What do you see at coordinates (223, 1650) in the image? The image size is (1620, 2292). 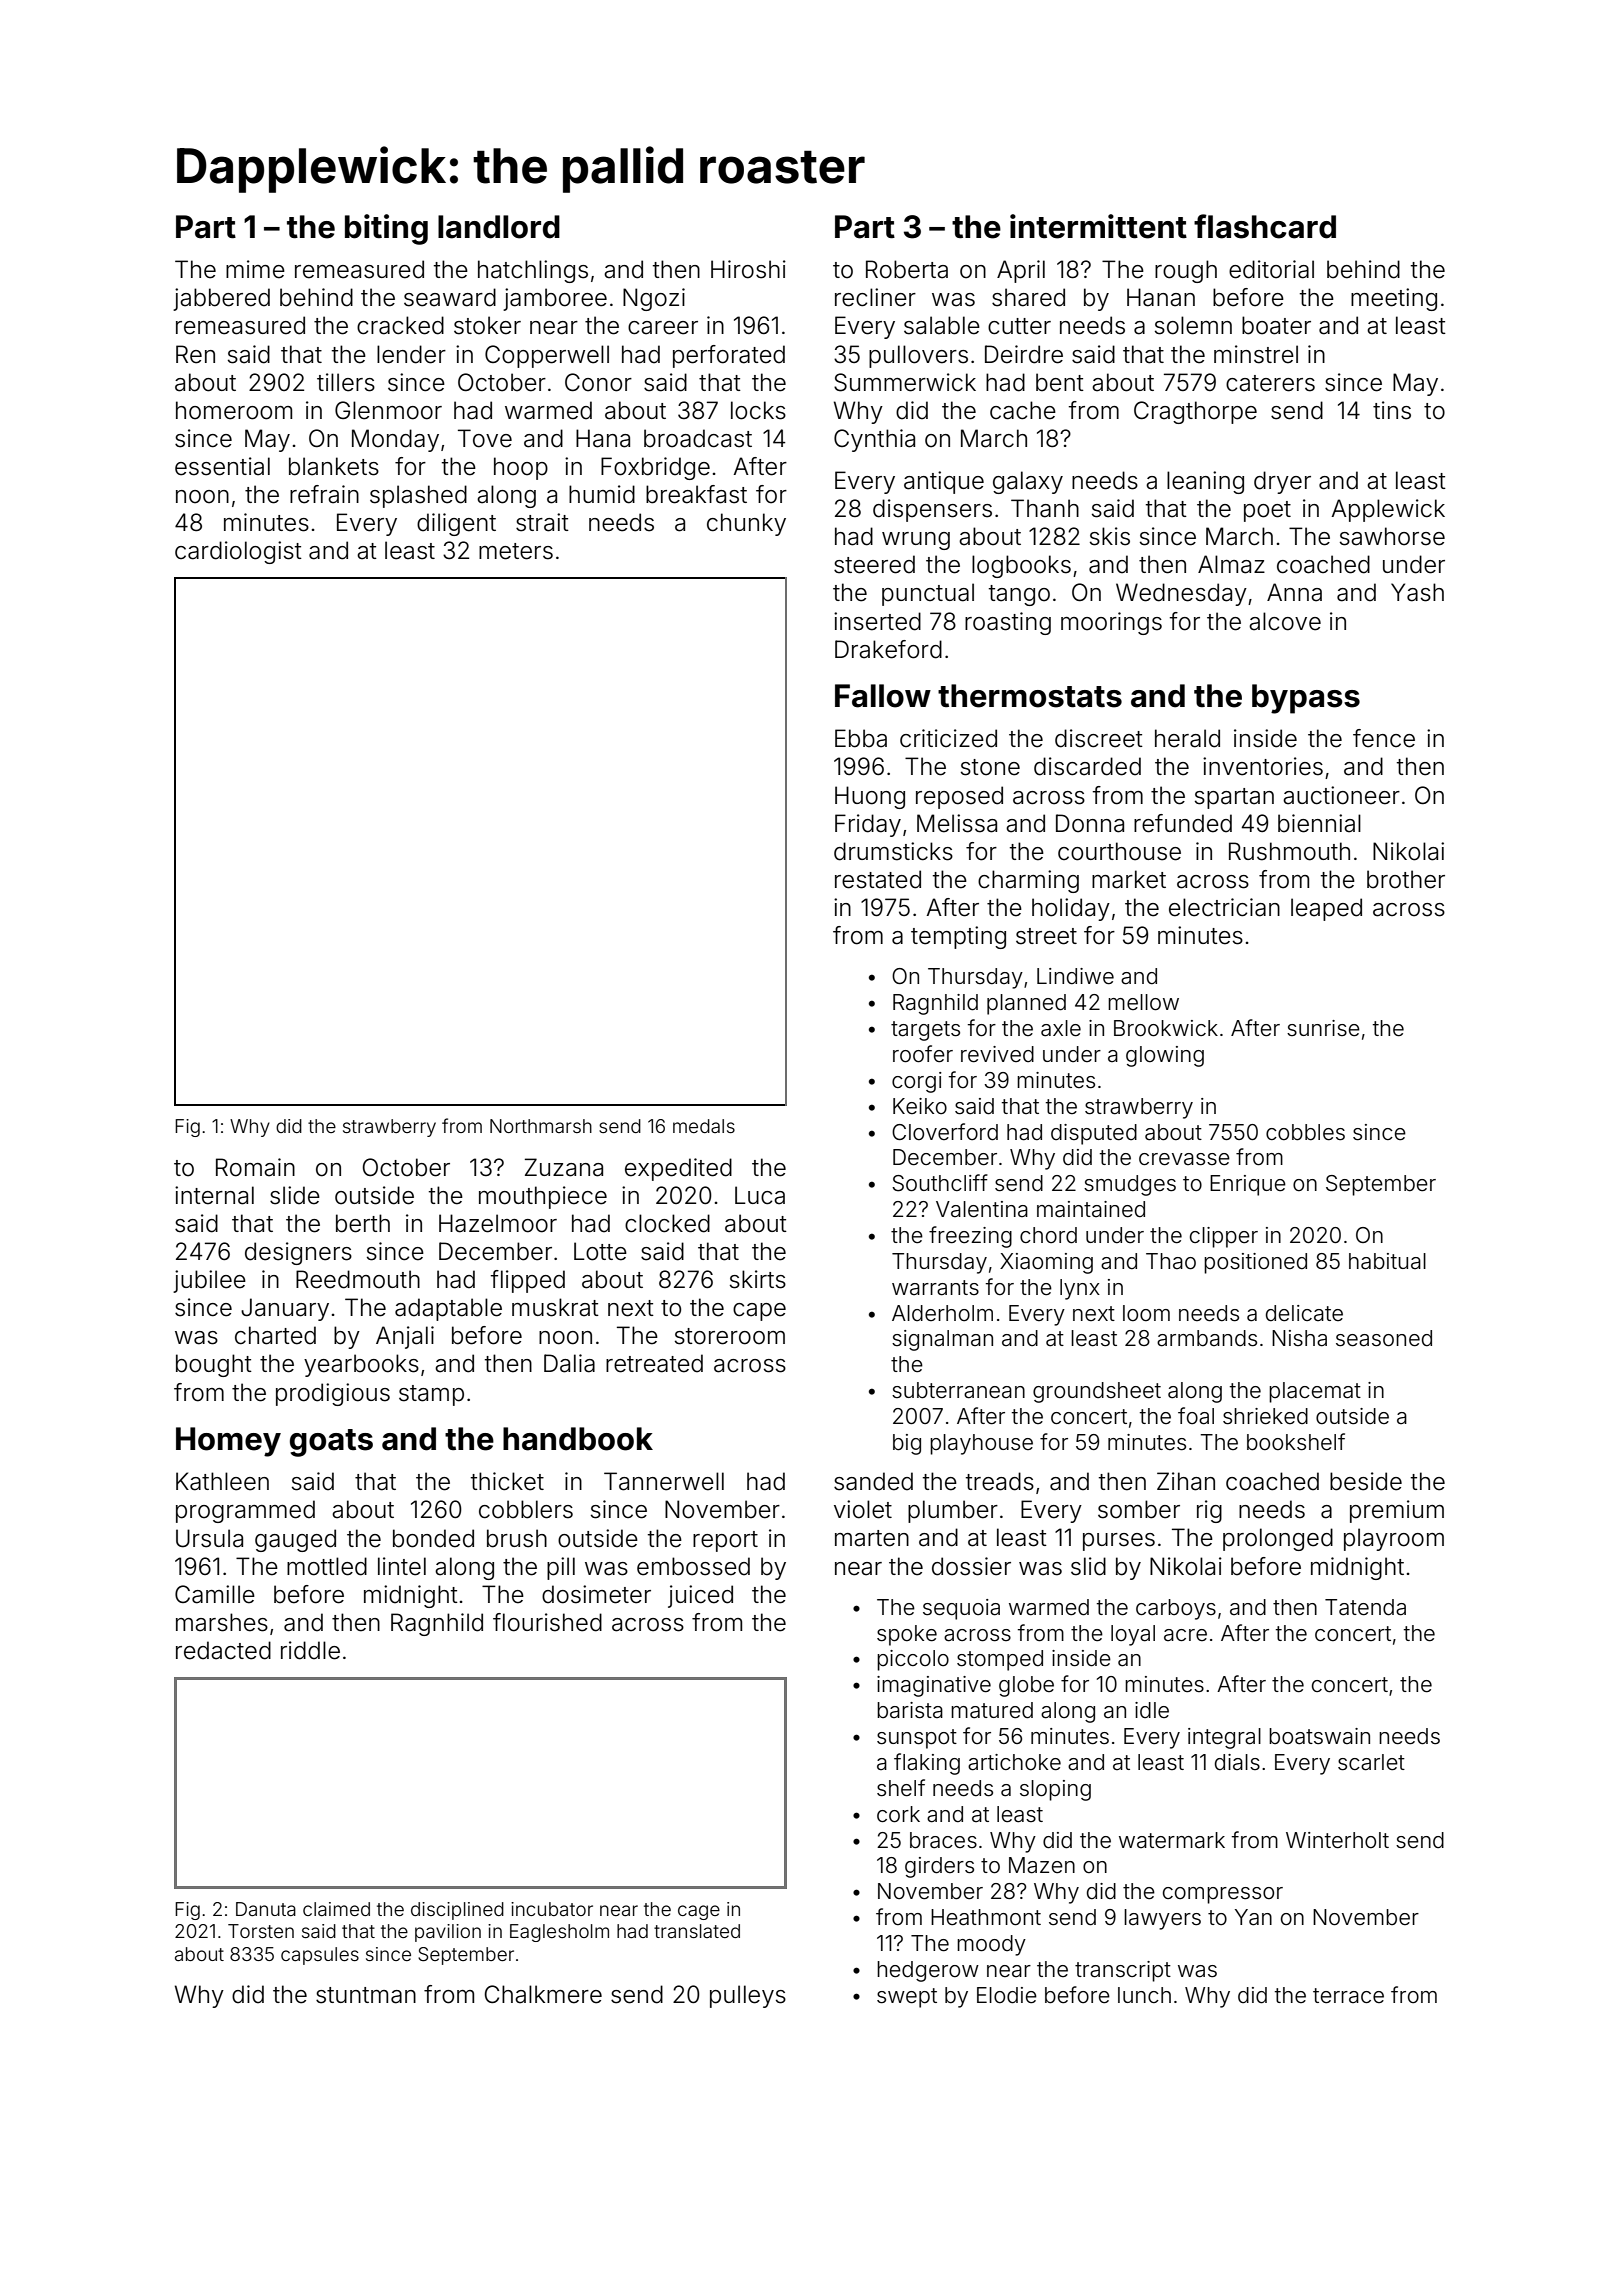 I see `redacted` at bounding box center [223, 1650].
